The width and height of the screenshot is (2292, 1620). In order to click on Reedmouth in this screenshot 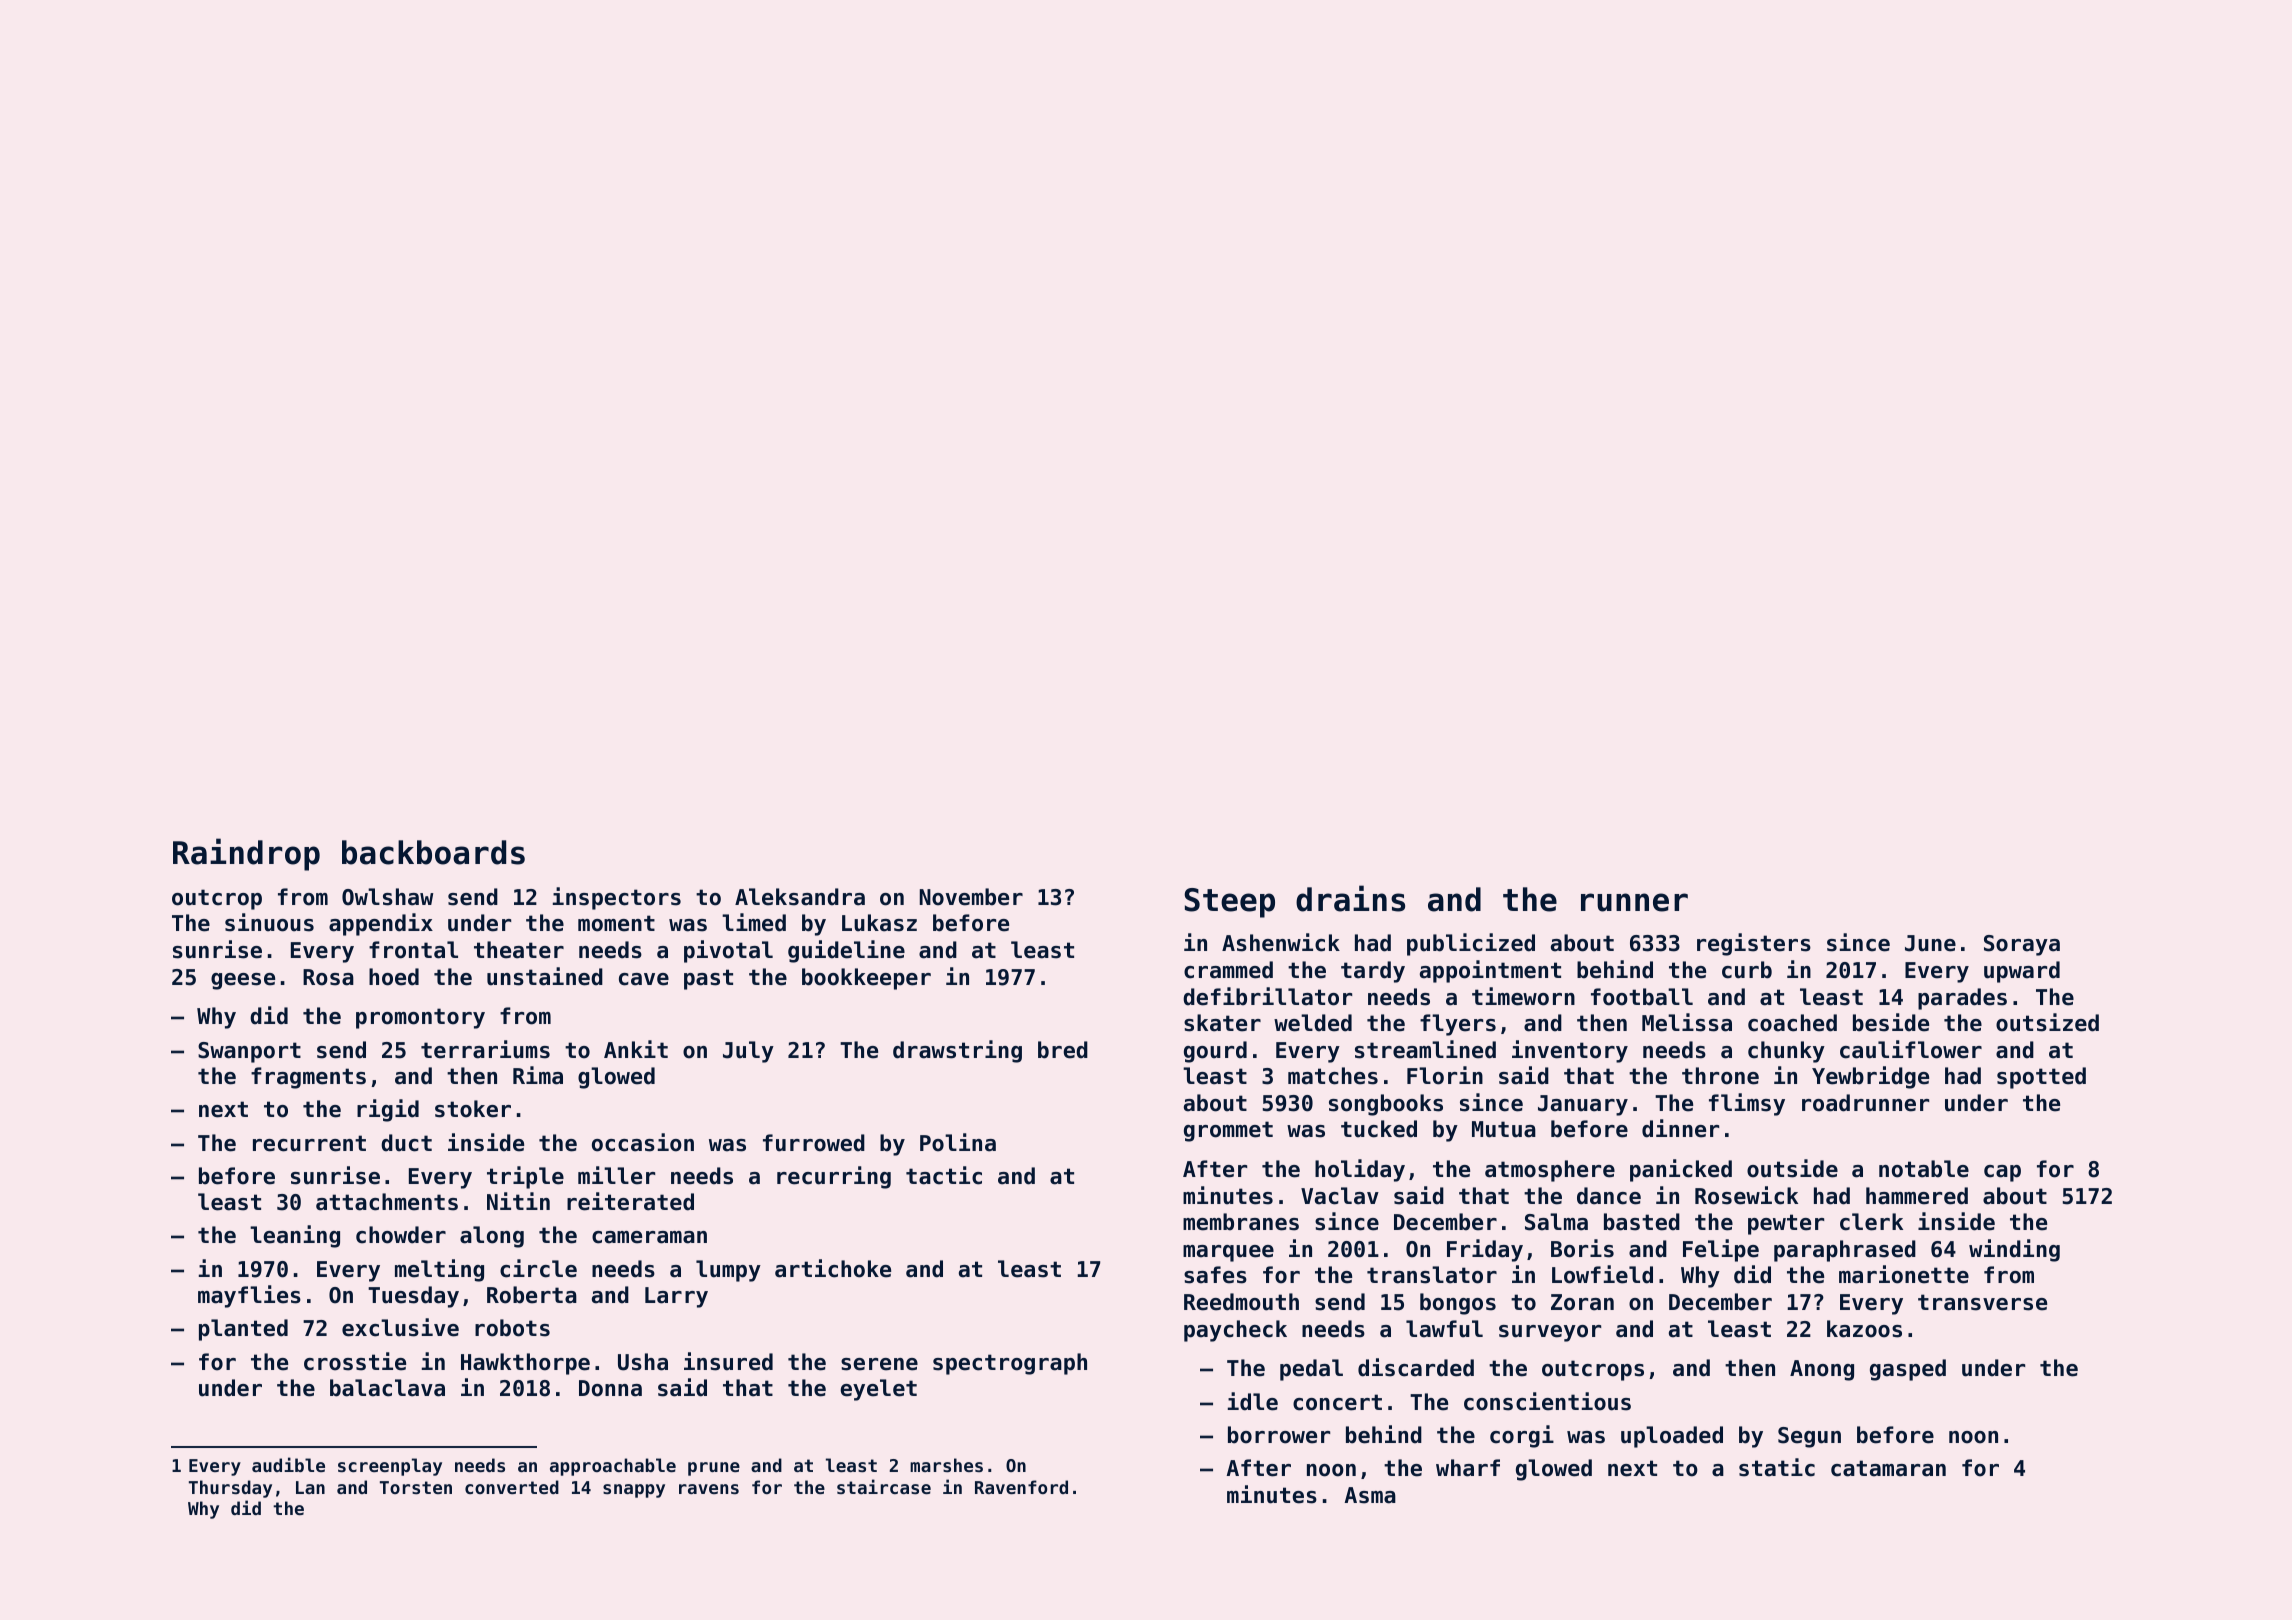, I will do `click(1241, 1302)`.
